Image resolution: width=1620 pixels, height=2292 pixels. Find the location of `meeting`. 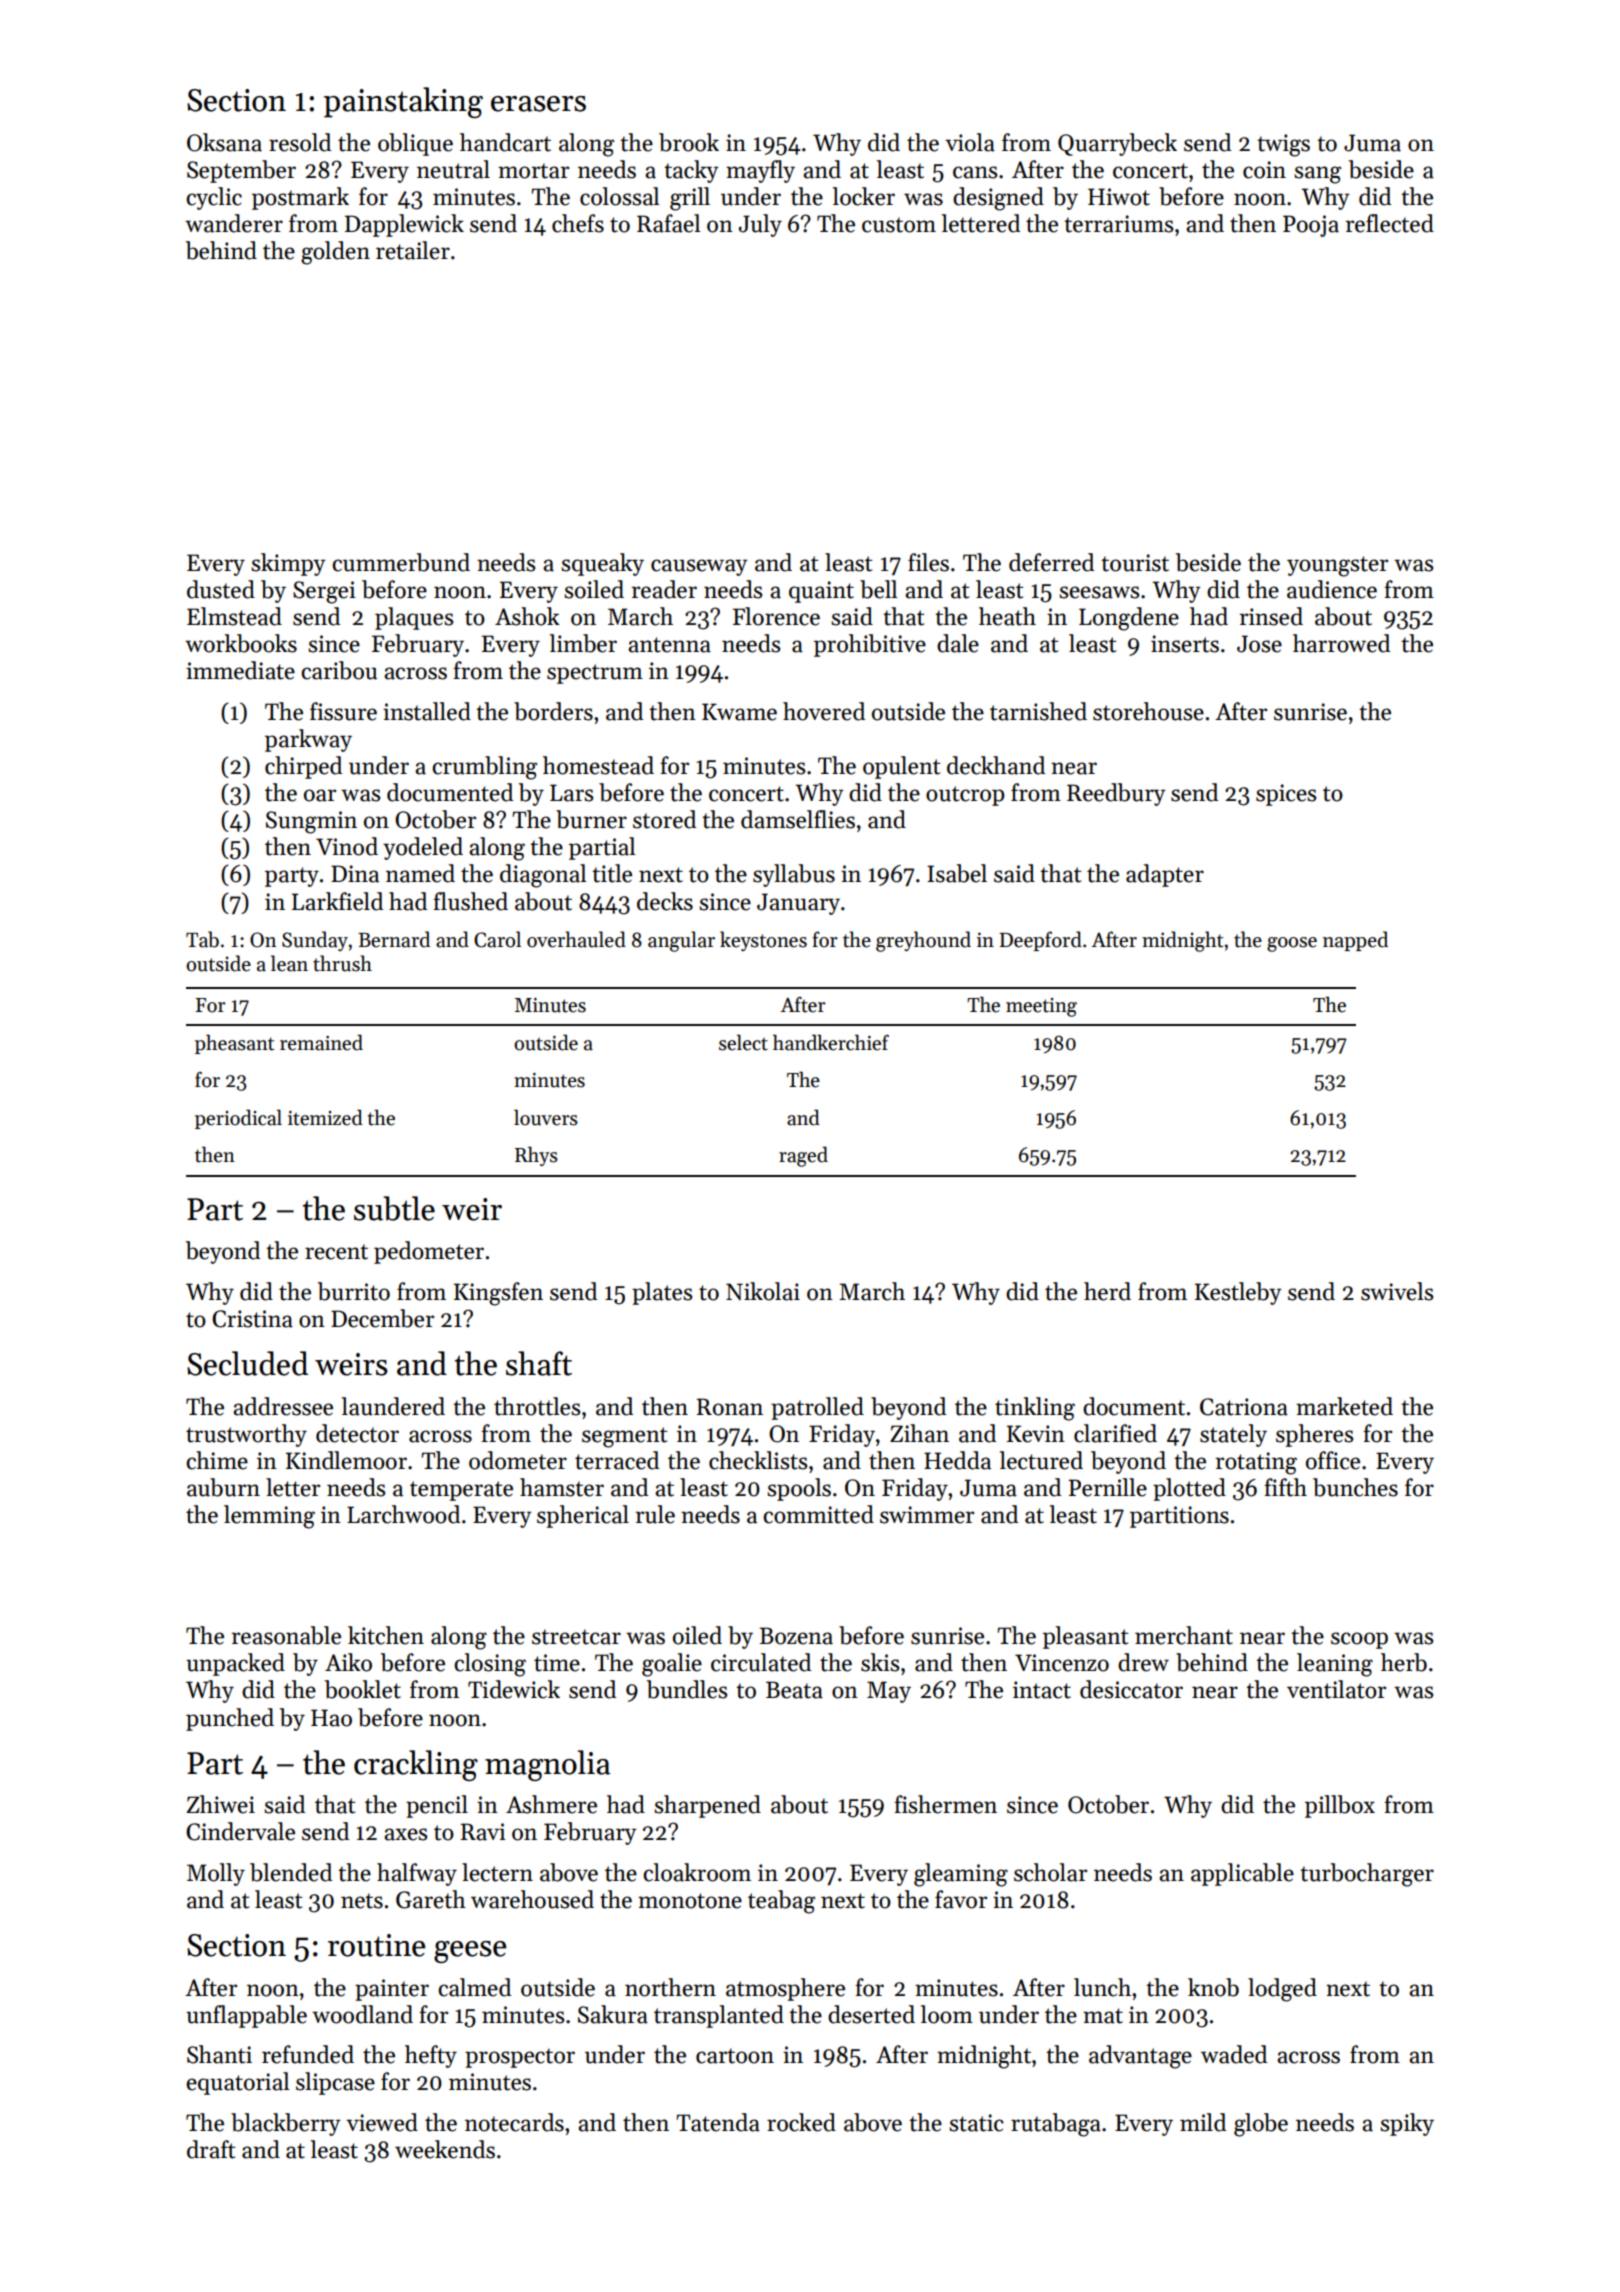

meeting is located at coordinates (1041, 1007).
